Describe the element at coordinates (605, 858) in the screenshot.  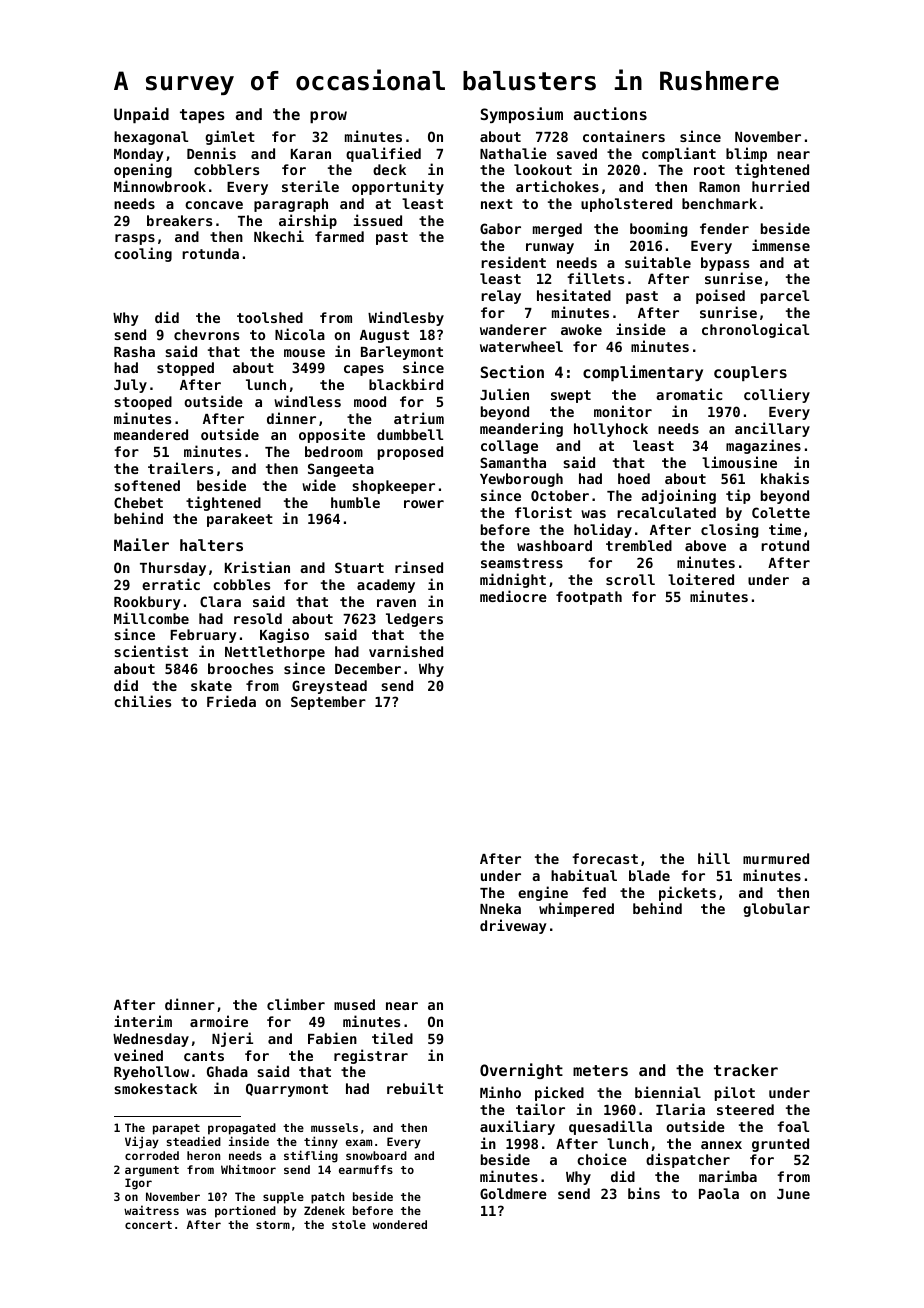
I see `forecast` at that location.
